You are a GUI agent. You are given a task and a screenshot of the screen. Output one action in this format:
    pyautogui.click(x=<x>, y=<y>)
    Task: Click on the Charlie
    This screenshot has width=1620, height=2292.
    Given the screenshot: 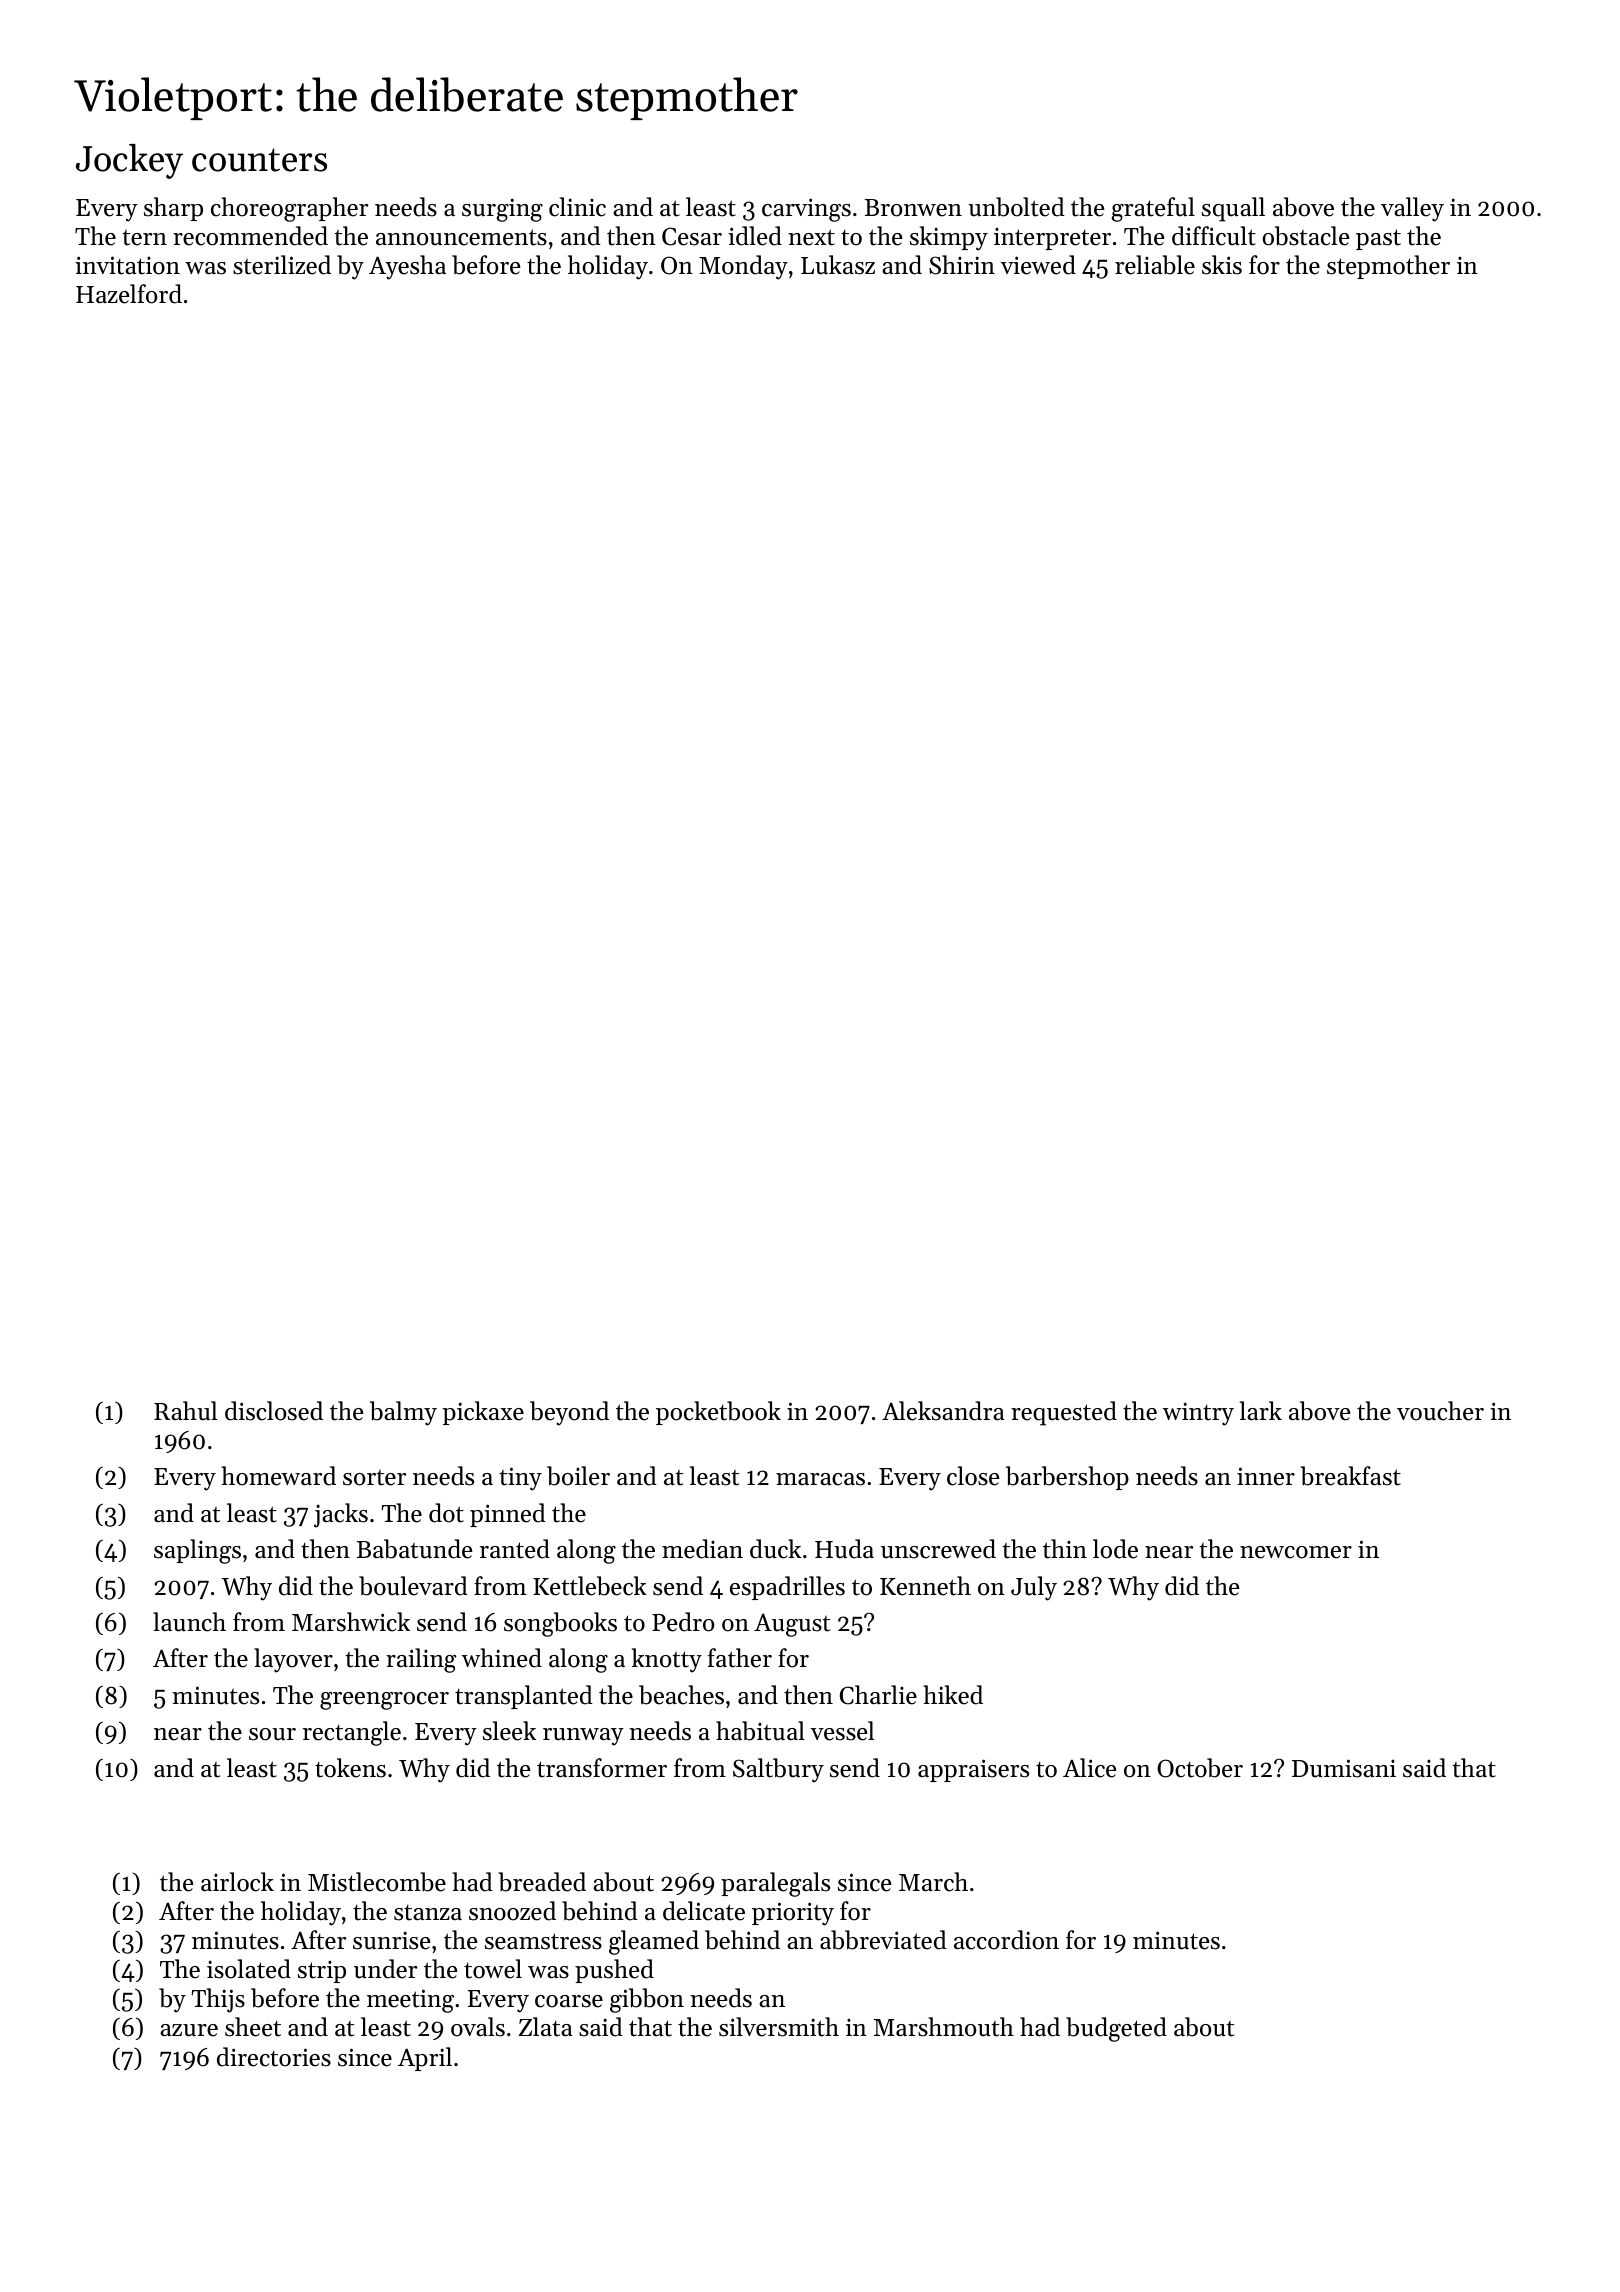 What is the action you would take?
    pyautogui.click(x=878, y=1695)
